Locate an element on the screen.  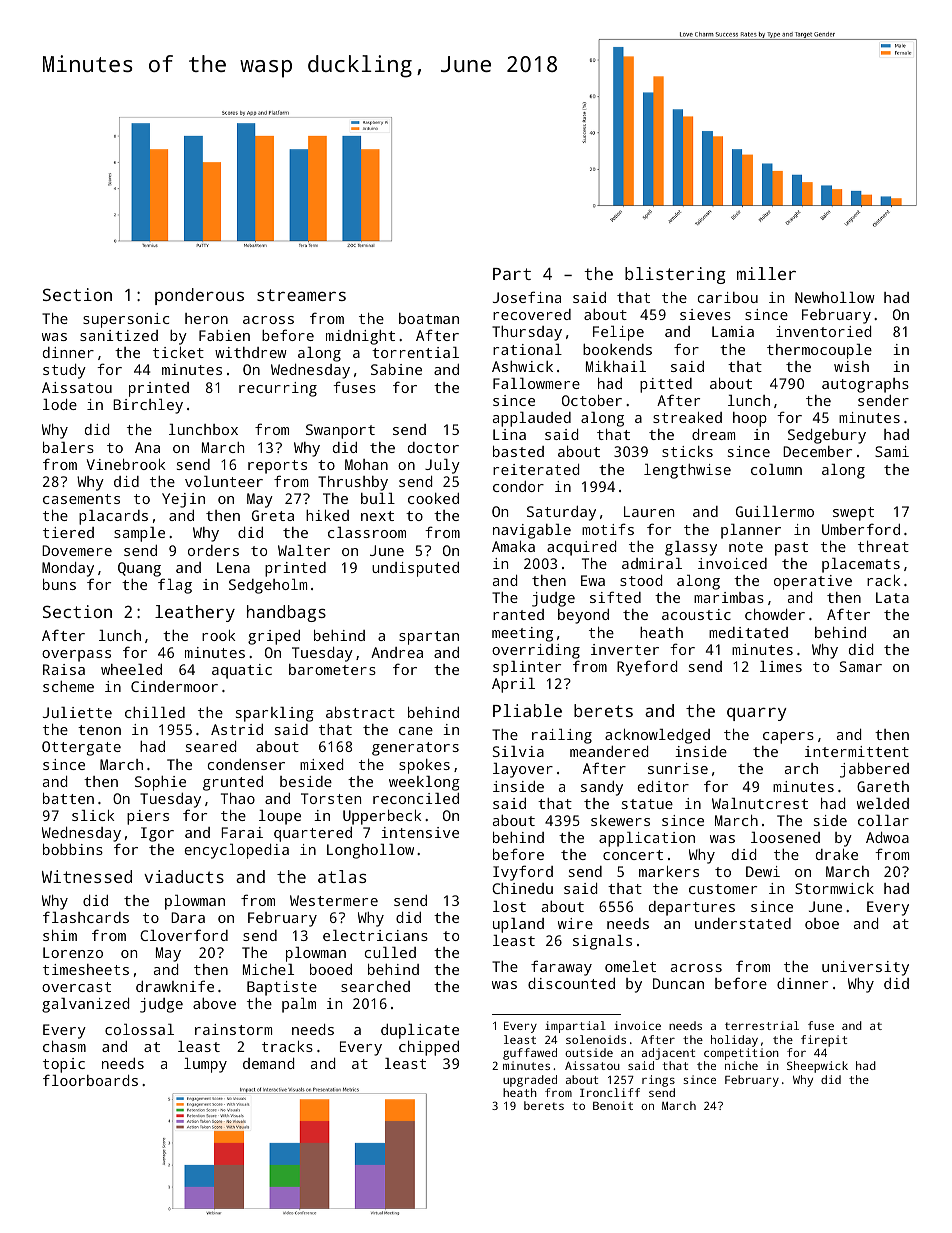
Chinedu is located at coordinates (522, 888).
